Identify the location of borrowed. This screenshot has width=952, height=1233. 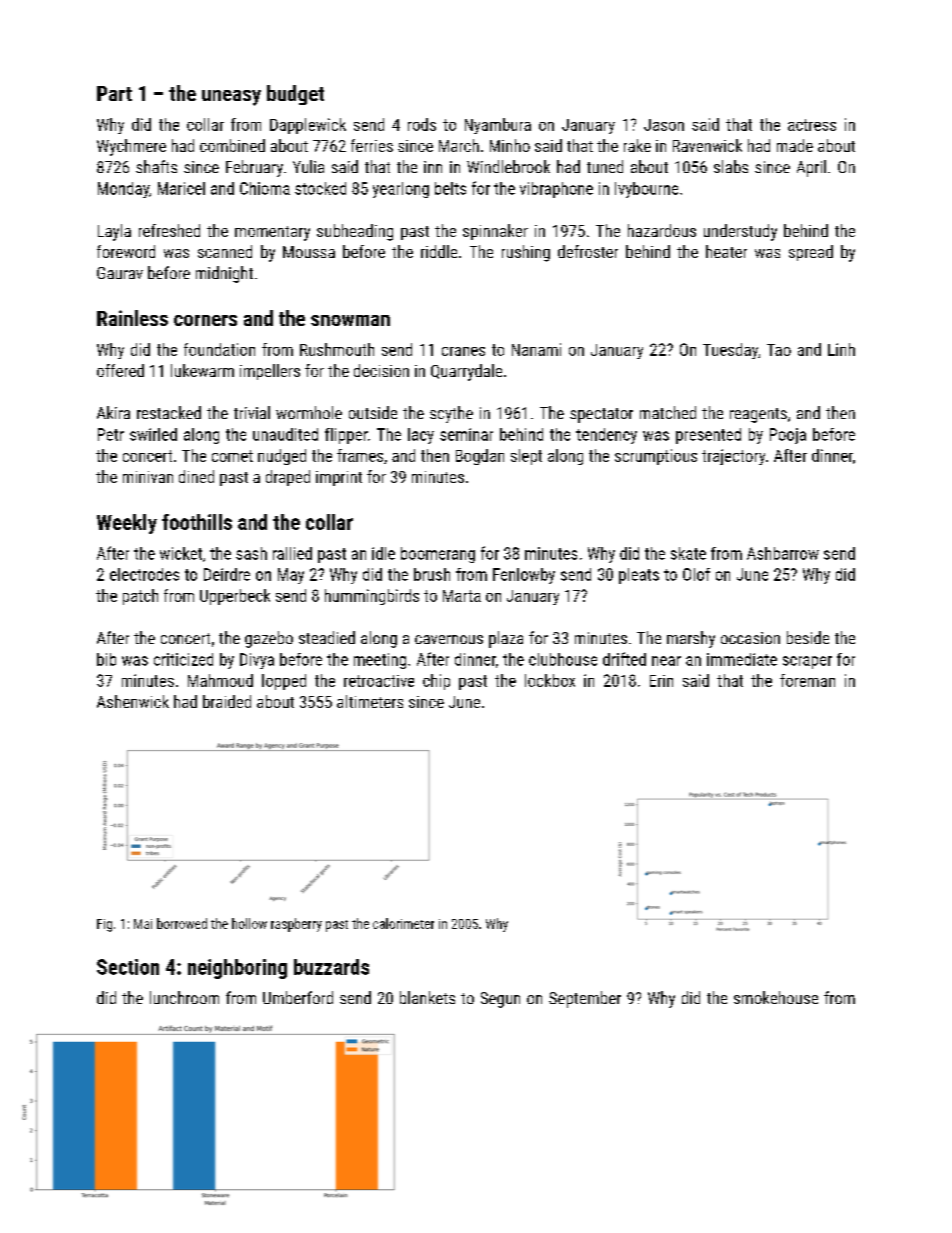
(182, 923).
